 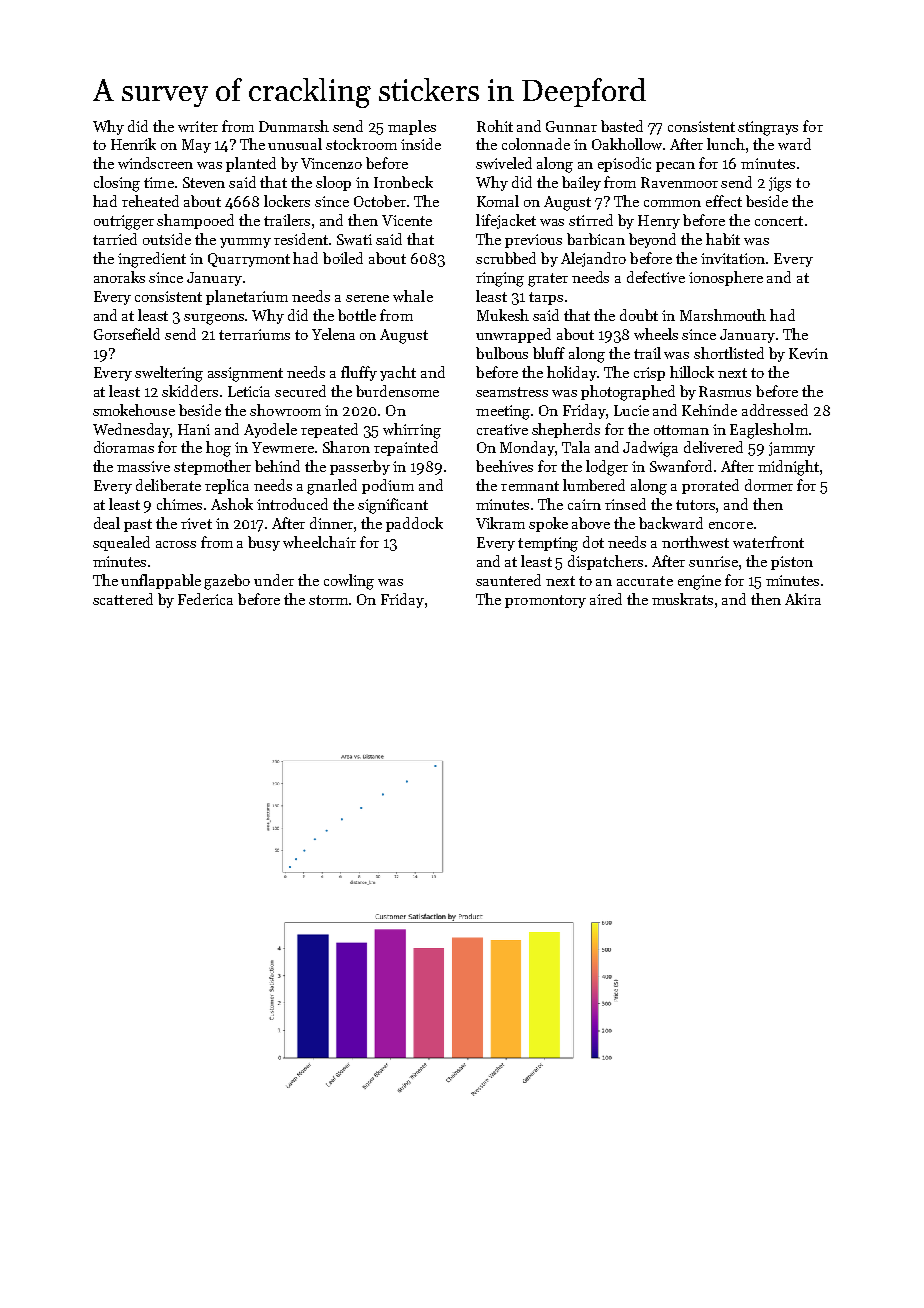 What do you see at coordinates (412, 127) in the image?
I see `maples` at bounding box center [412, 127].
